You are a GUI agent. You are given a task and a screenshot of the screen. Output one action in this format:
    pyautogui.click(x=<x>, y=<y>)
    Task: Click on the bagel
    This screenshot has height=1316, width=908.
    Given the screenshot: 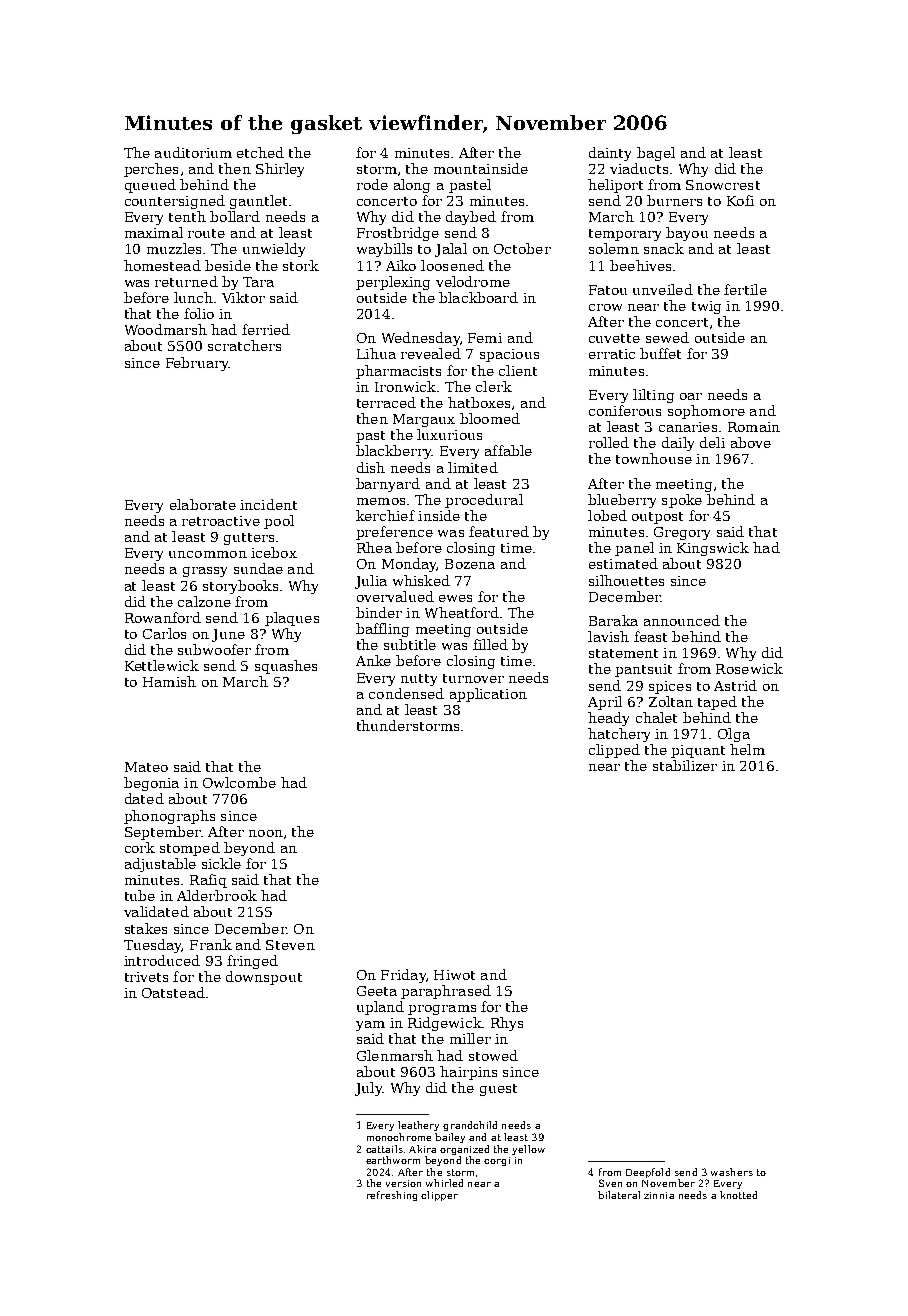 What is the action you would take?
    pyautogui.click(x=656, y=154)
